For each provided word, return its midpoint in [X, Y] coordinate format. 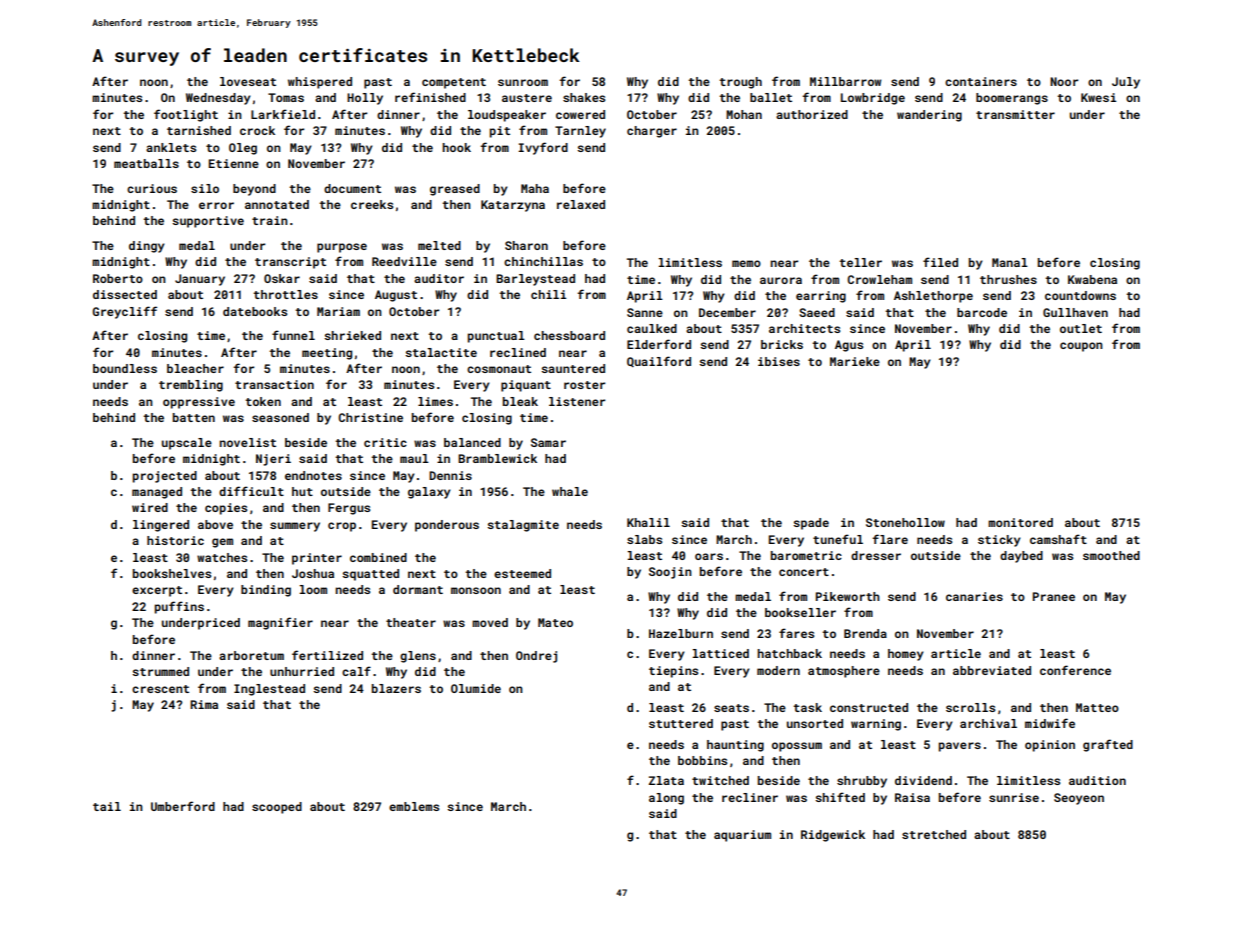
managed [157, 493]
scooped [277, 808]
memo [746, 263]
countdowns [1080, 295]
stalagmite [523, 526]
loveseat [248, 81]
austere [527, 98]
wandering [929, 116]
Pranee [1054, 596]
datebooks [255, 311]
